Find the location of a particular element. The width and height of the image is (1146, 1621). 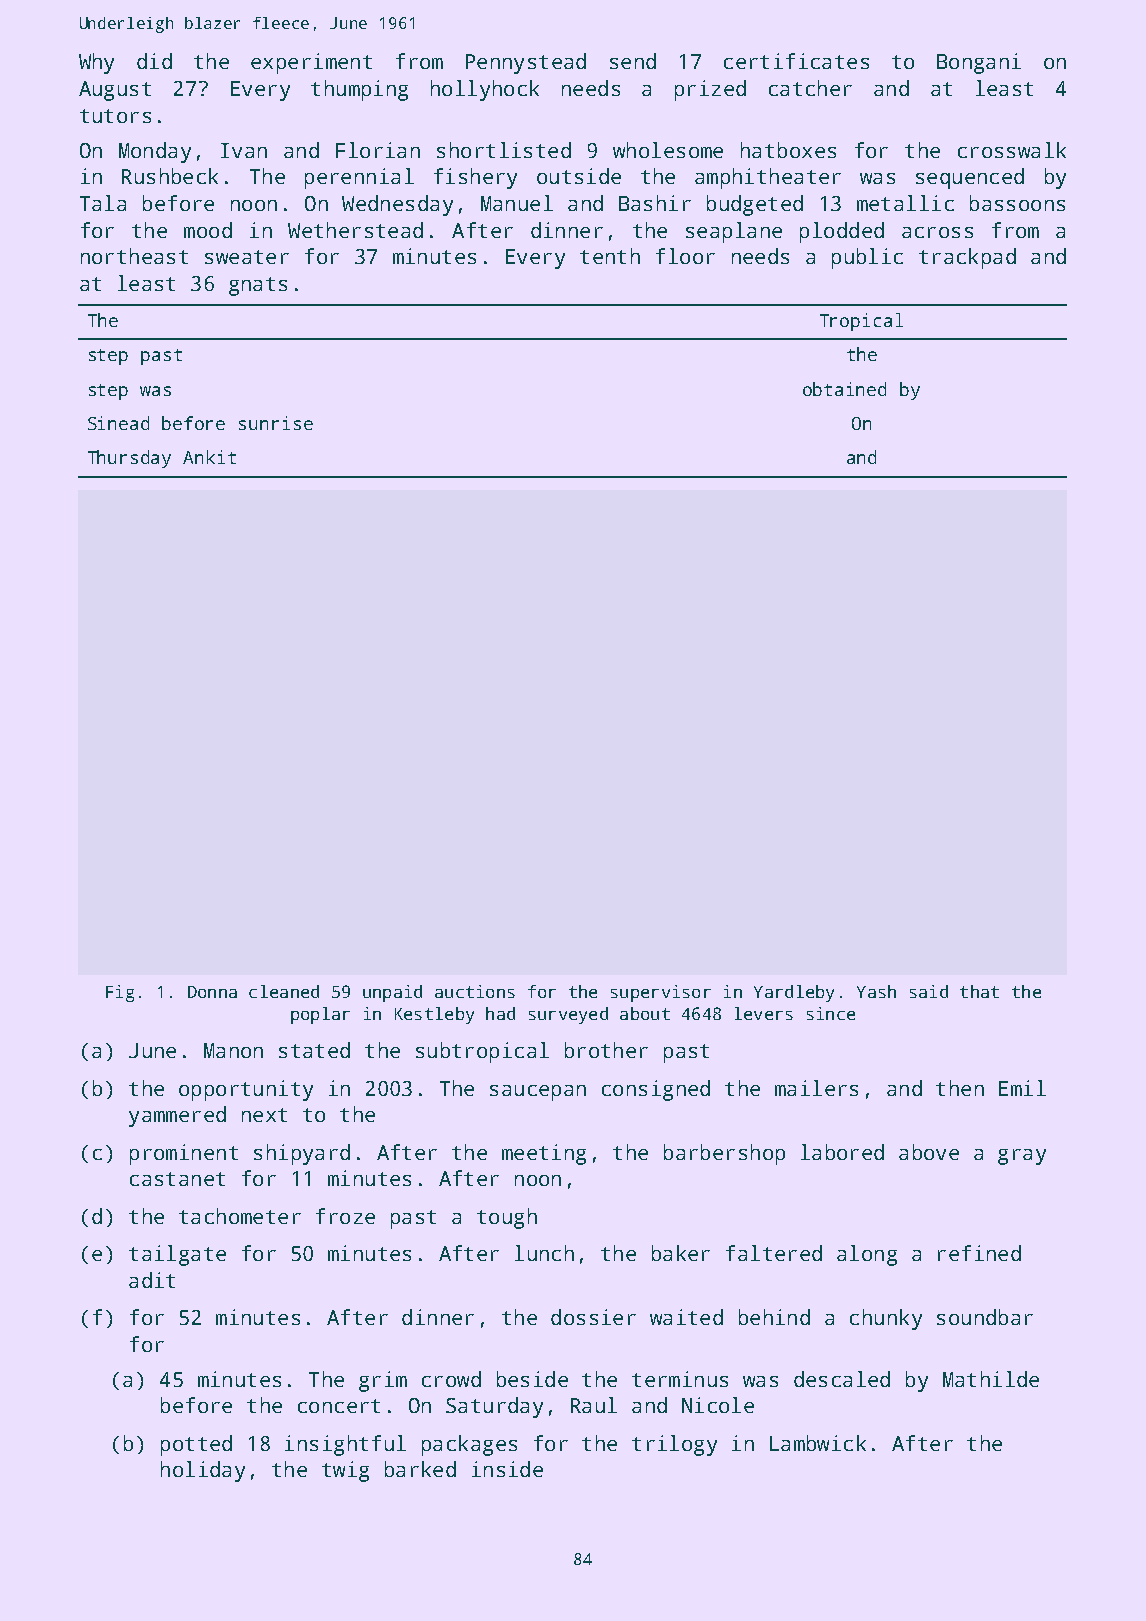

send is located at coordinates (633, 61).
